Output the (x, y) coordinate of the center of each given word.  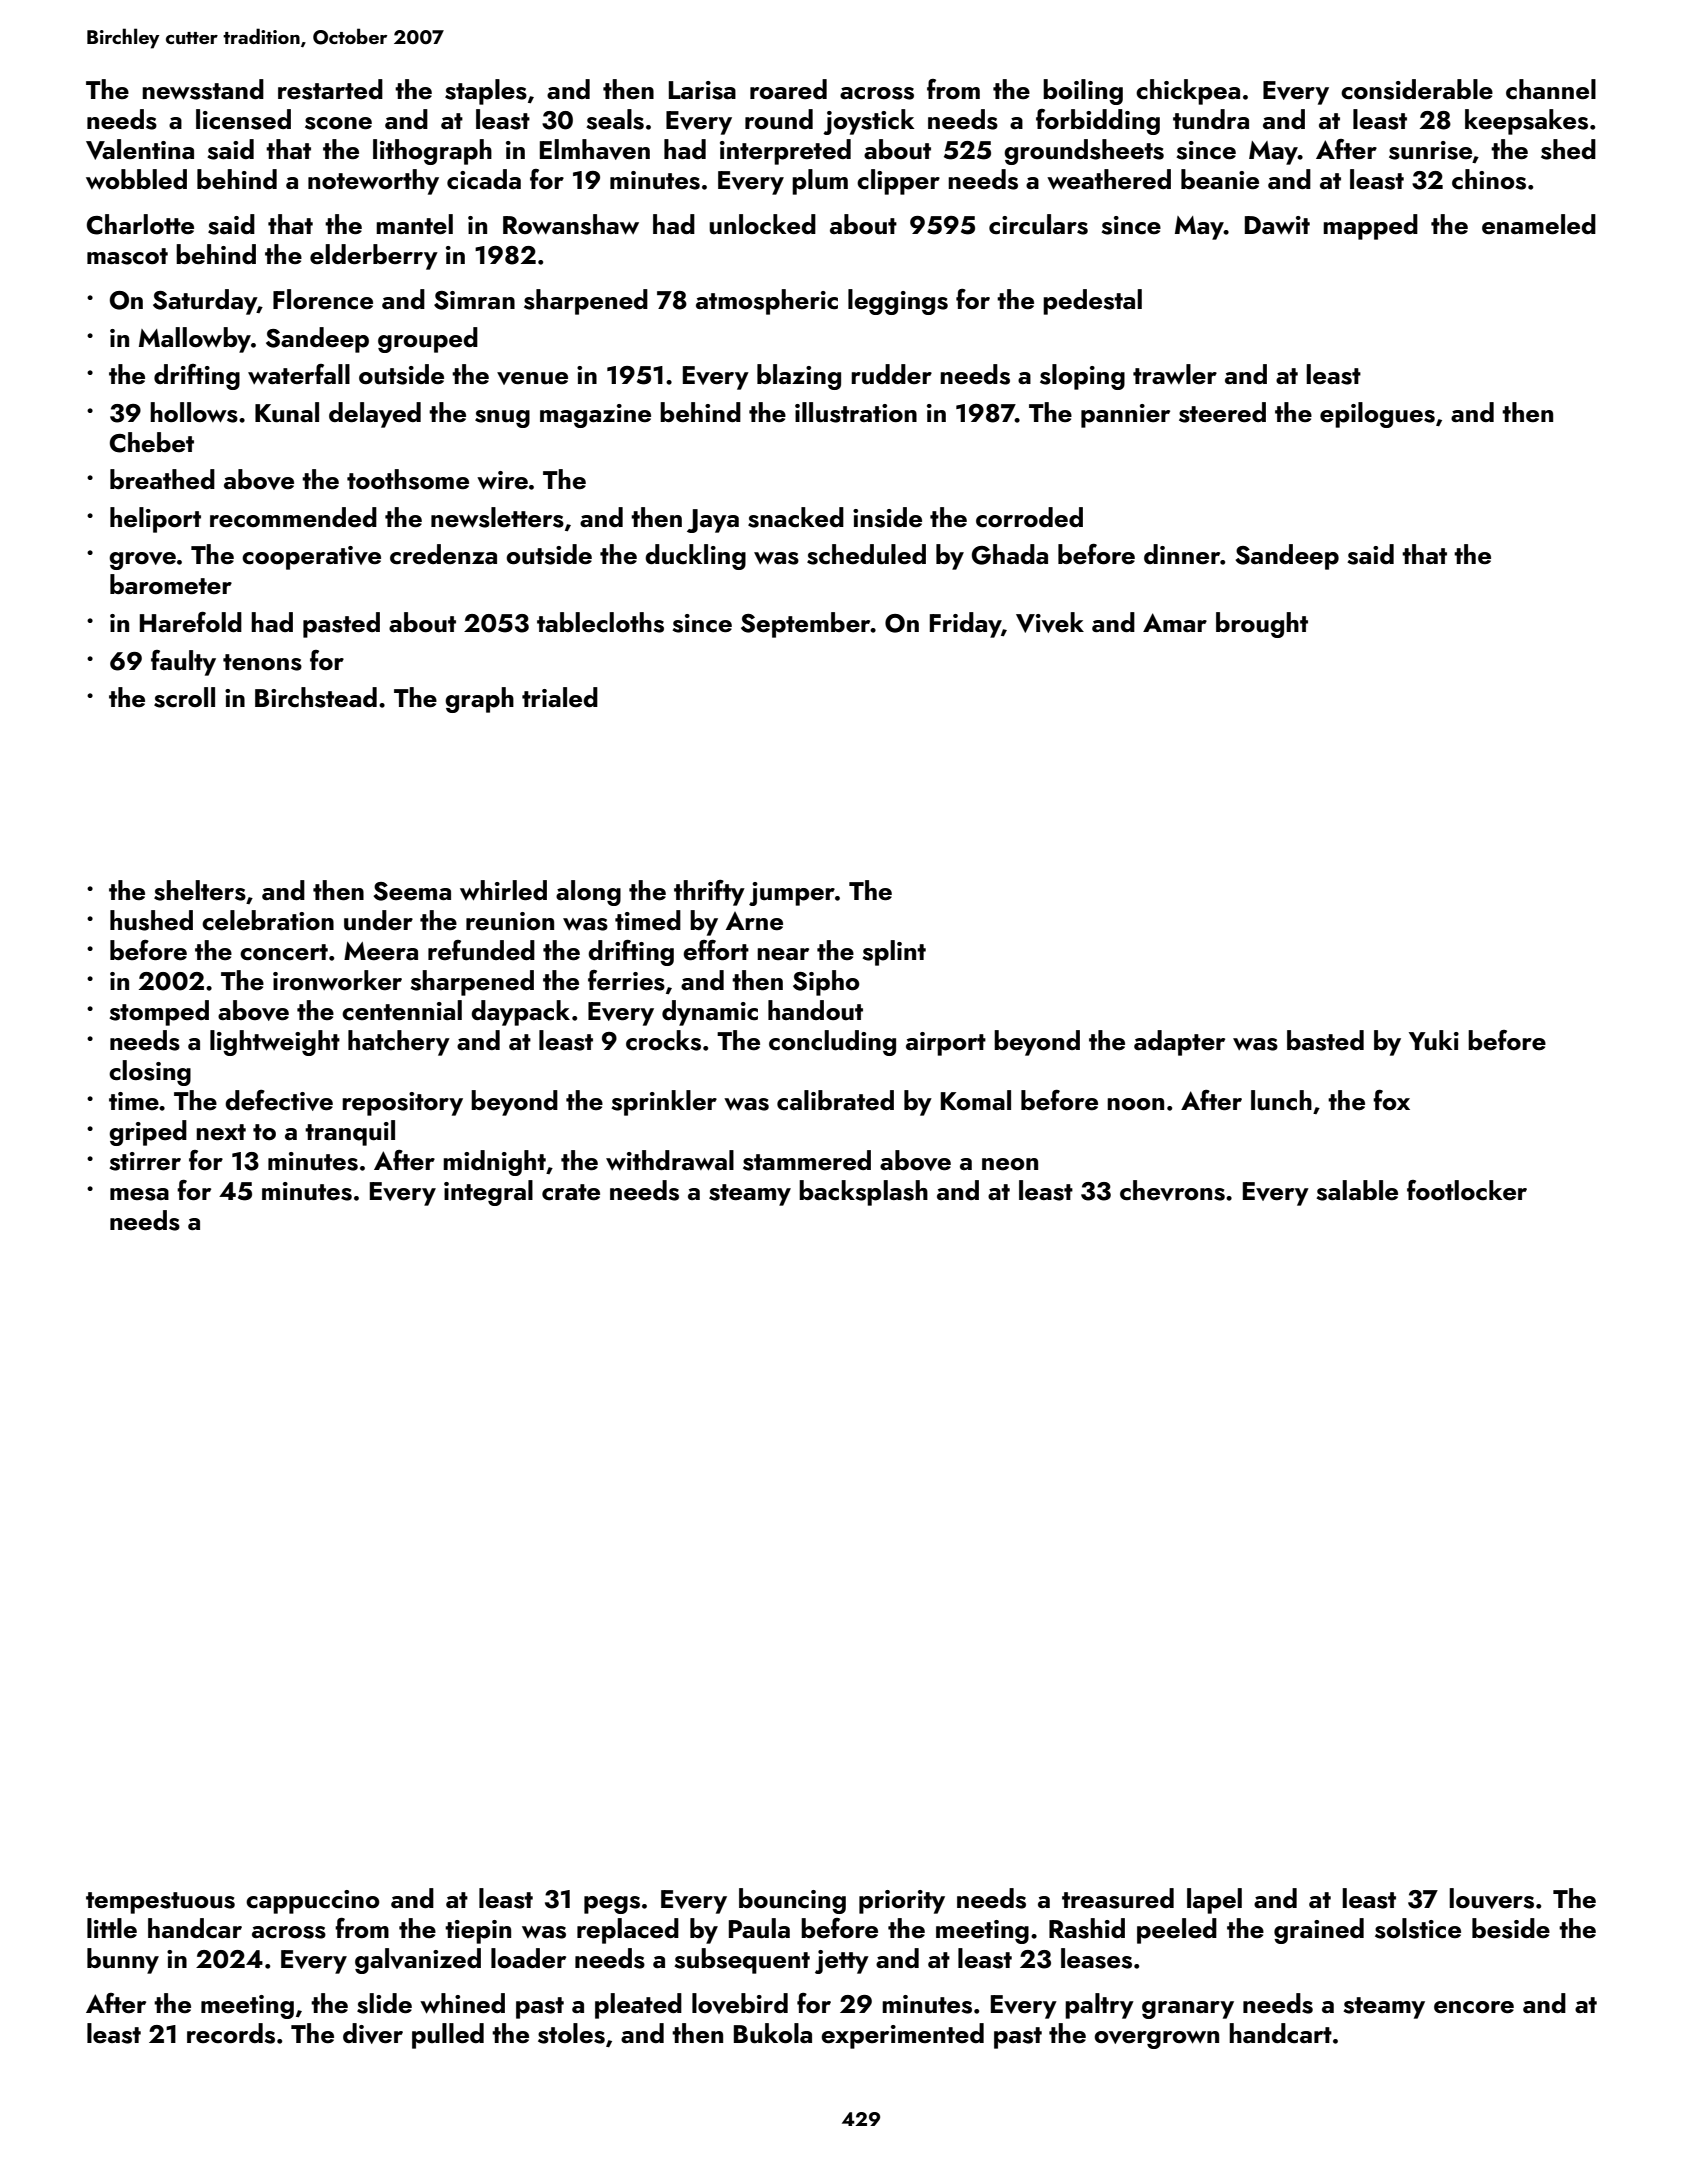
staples (486, 92)
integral (488, 1193)
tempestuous (160, 1903)
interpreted (785, 152)
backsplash (863, 1193)
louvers (1491, 1898)
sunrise (1430, 150)
